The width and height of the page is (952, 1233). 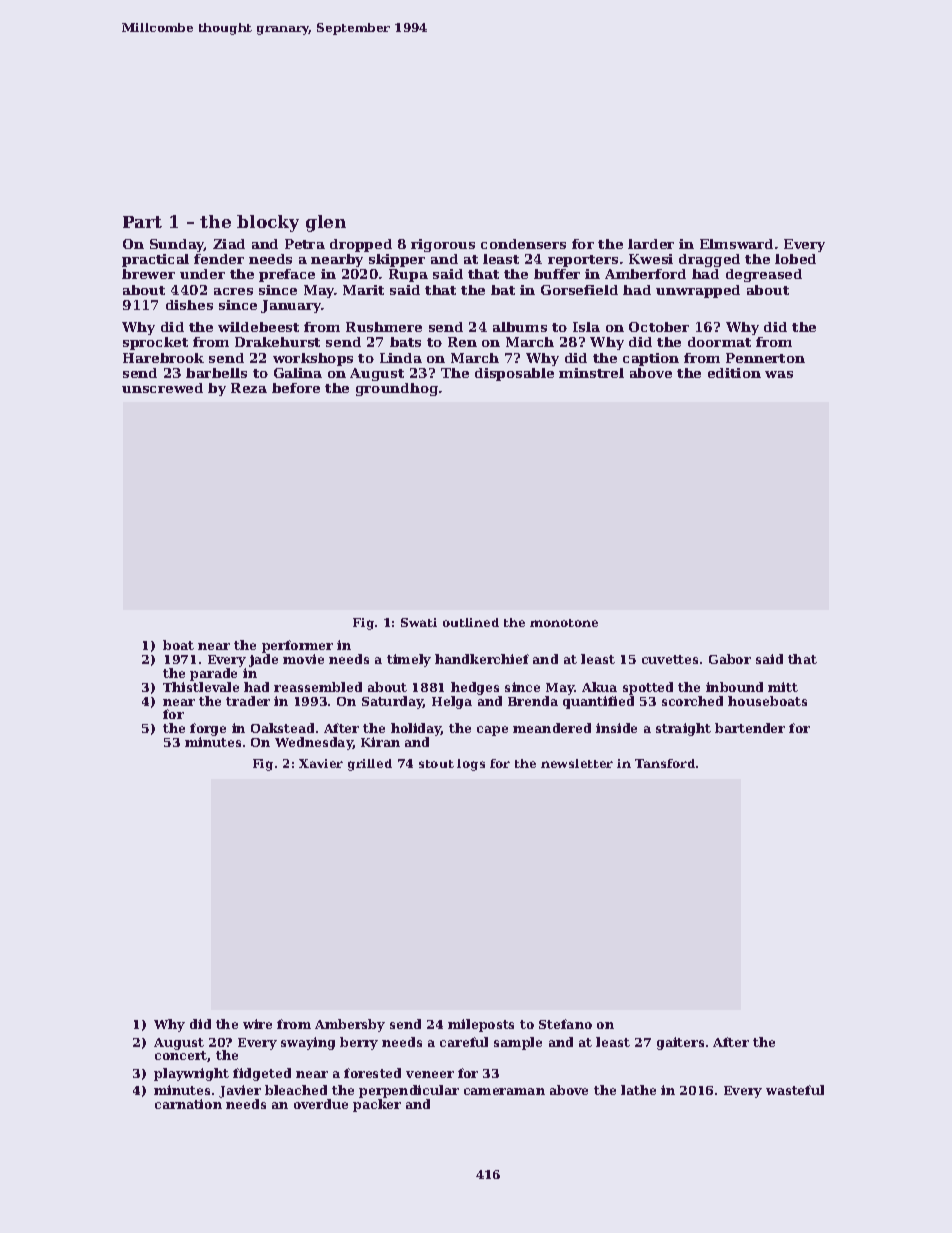 I want to click on mileposts, so click(x=481, y=1025).
